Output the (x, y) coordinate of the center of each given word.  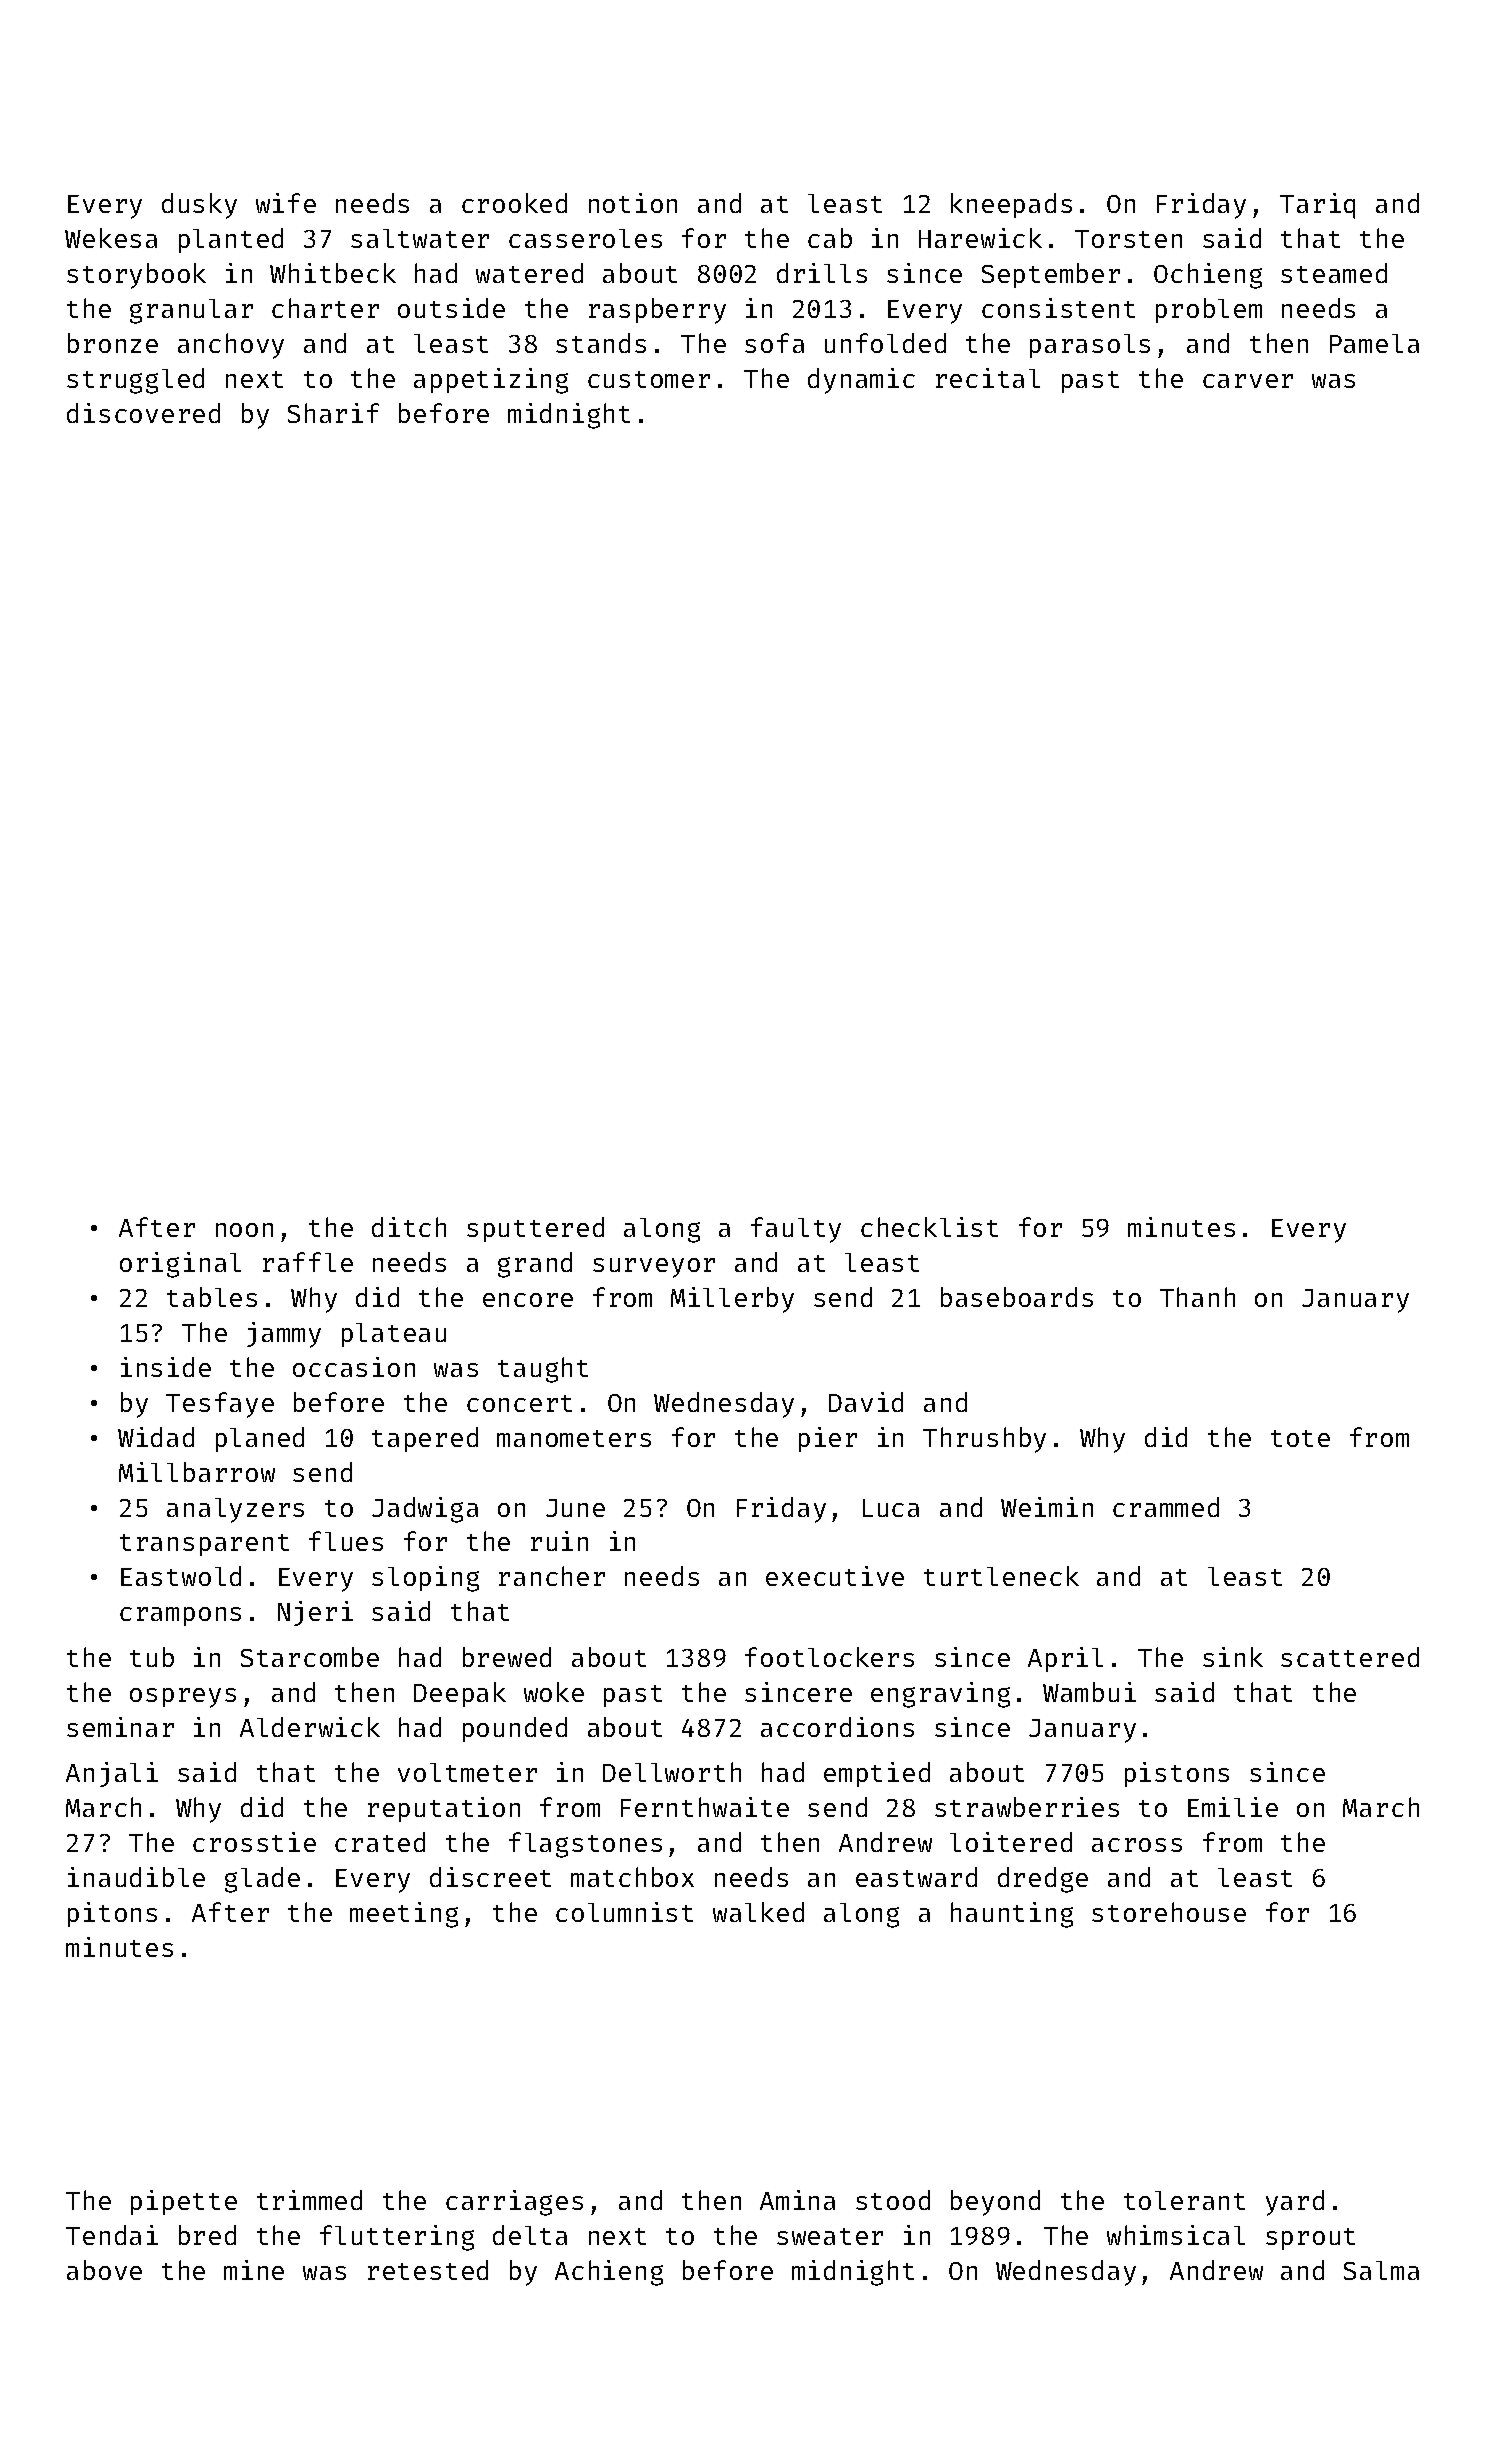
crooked (514, 203)
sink (1233, 1657)
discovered (143, 413)
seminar (120, 1727)
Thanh (1197, 1297)
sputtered (535, 1229)
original (180, 1265)
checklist (929, 1227)
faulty (796, 1230)
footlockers (829, 1657)
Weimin (1047, 1507)
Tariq (1317, 206)
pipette (184, 2202)
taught (543, 1370)
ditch (409, 1227)
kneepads (1011, 205)
